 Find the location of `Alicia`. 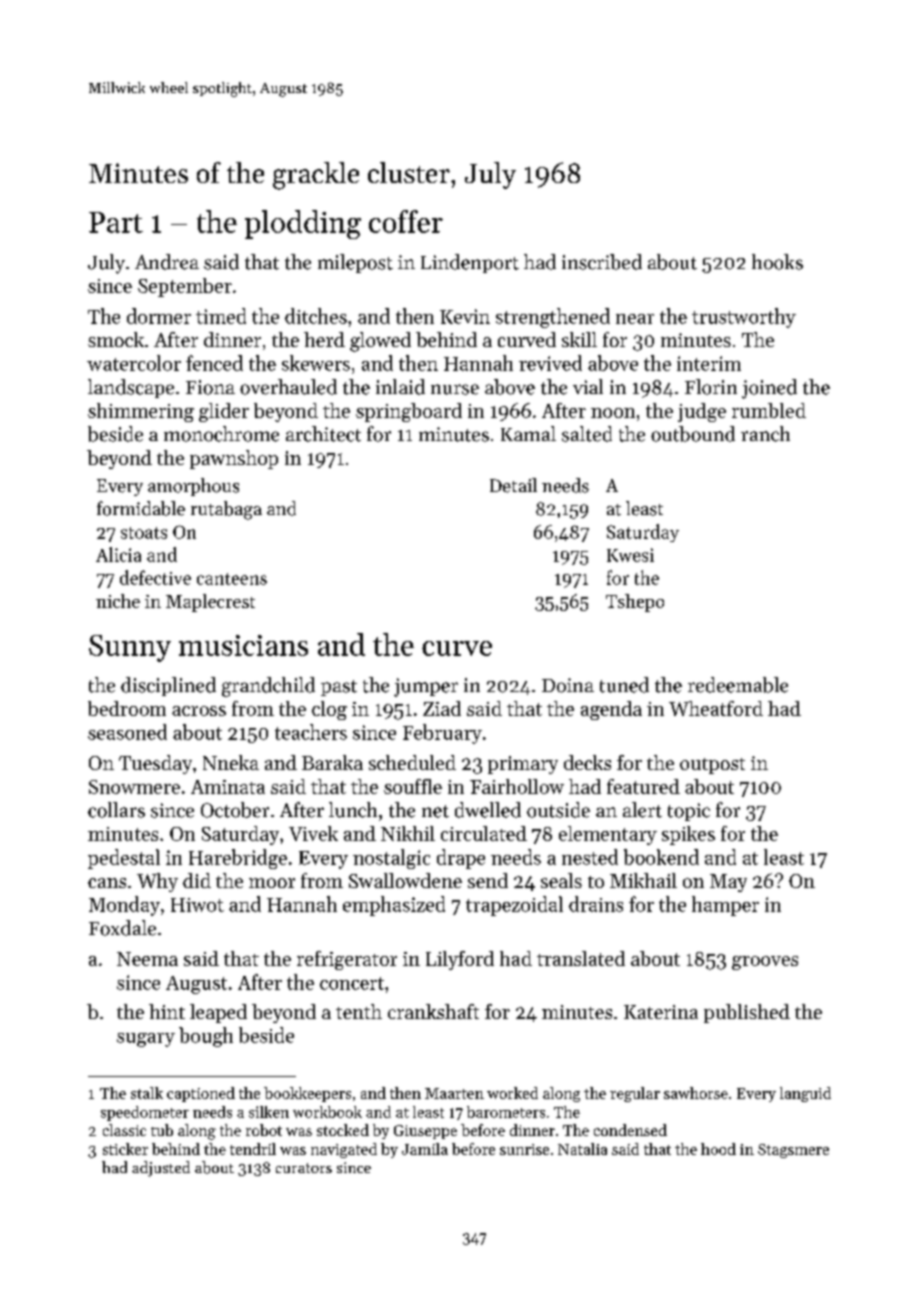

Alicia is located at coordinates (118, 554).
